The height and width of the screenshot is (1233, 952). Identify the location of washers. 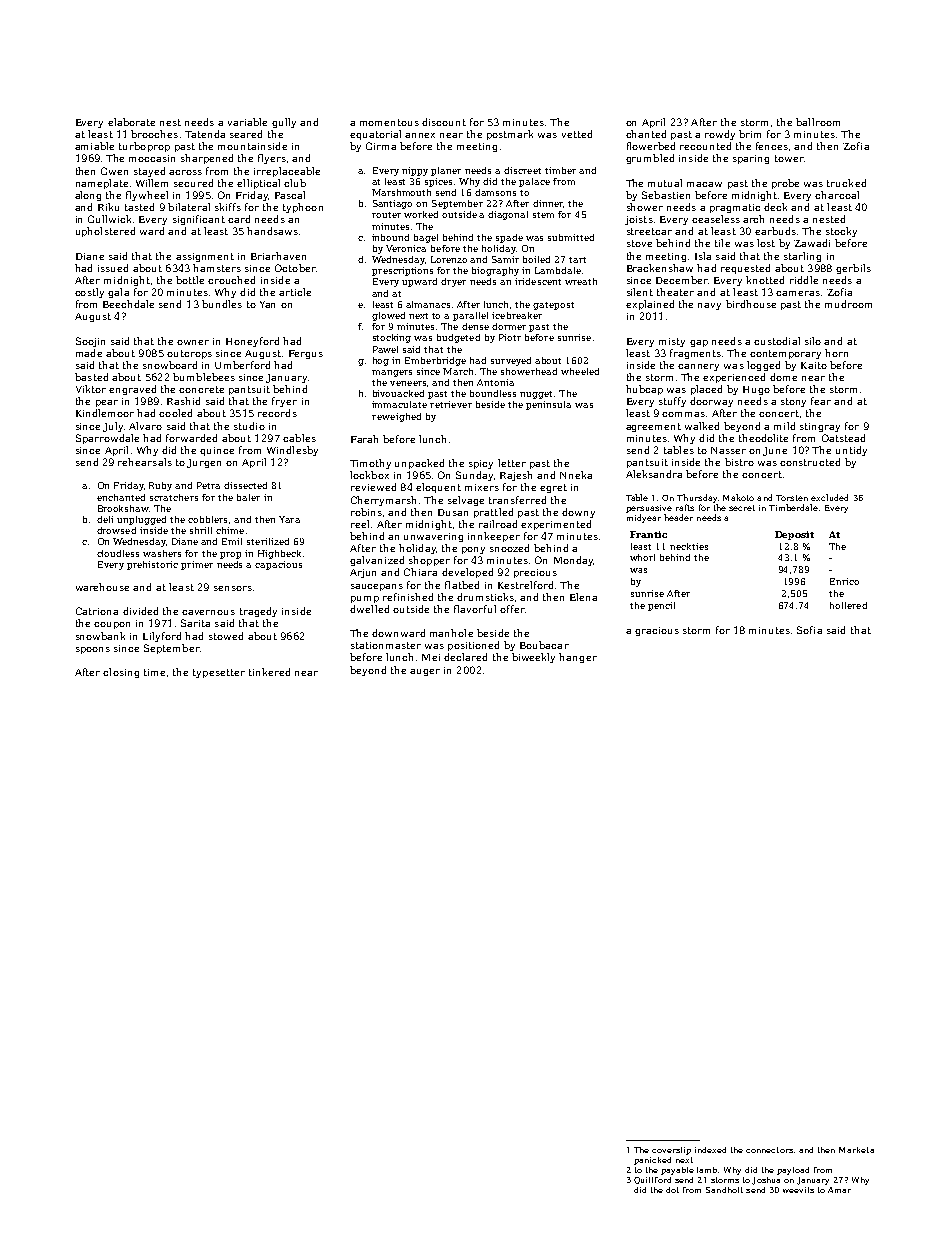
(162, 553).
